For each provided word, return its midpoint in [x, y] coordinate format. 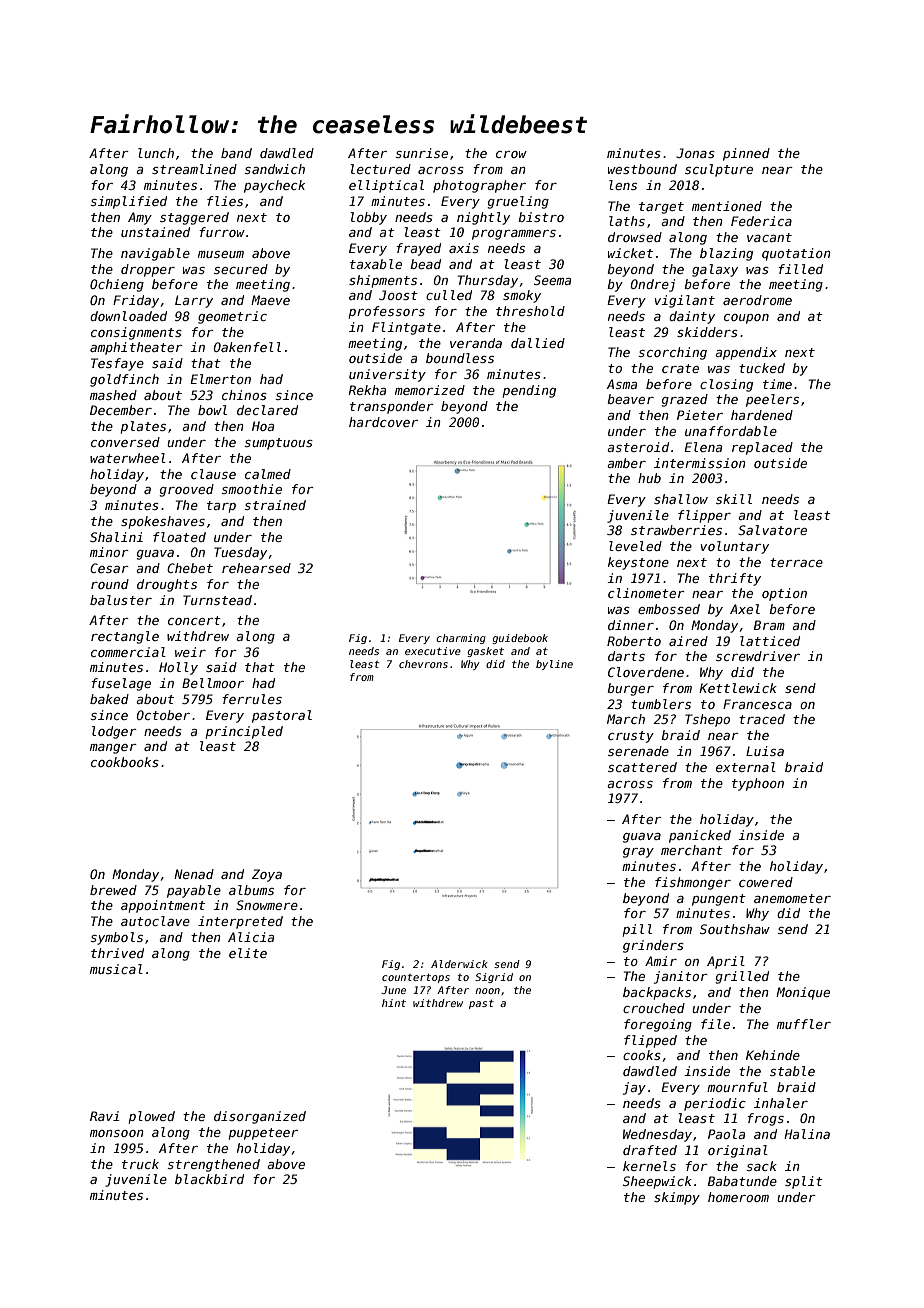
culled [449, 295]
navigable [155, 254]
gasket [485, 652]
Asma [622, 384]
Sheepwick [657, 1182]
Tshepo [707, 720]
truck [140, 1164]
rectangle [125, 637]
